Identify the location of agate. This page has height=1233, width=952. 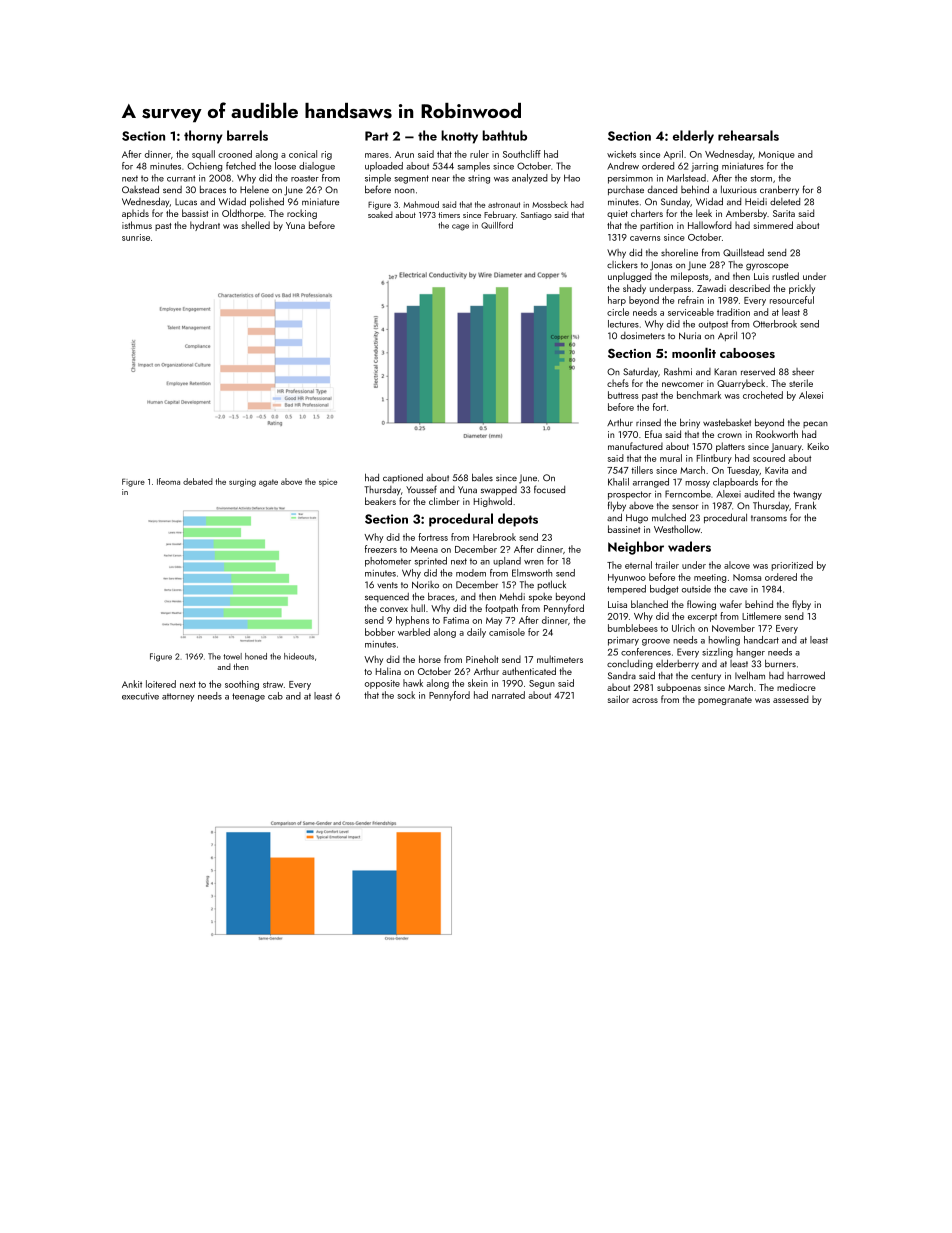
(268, 483).
